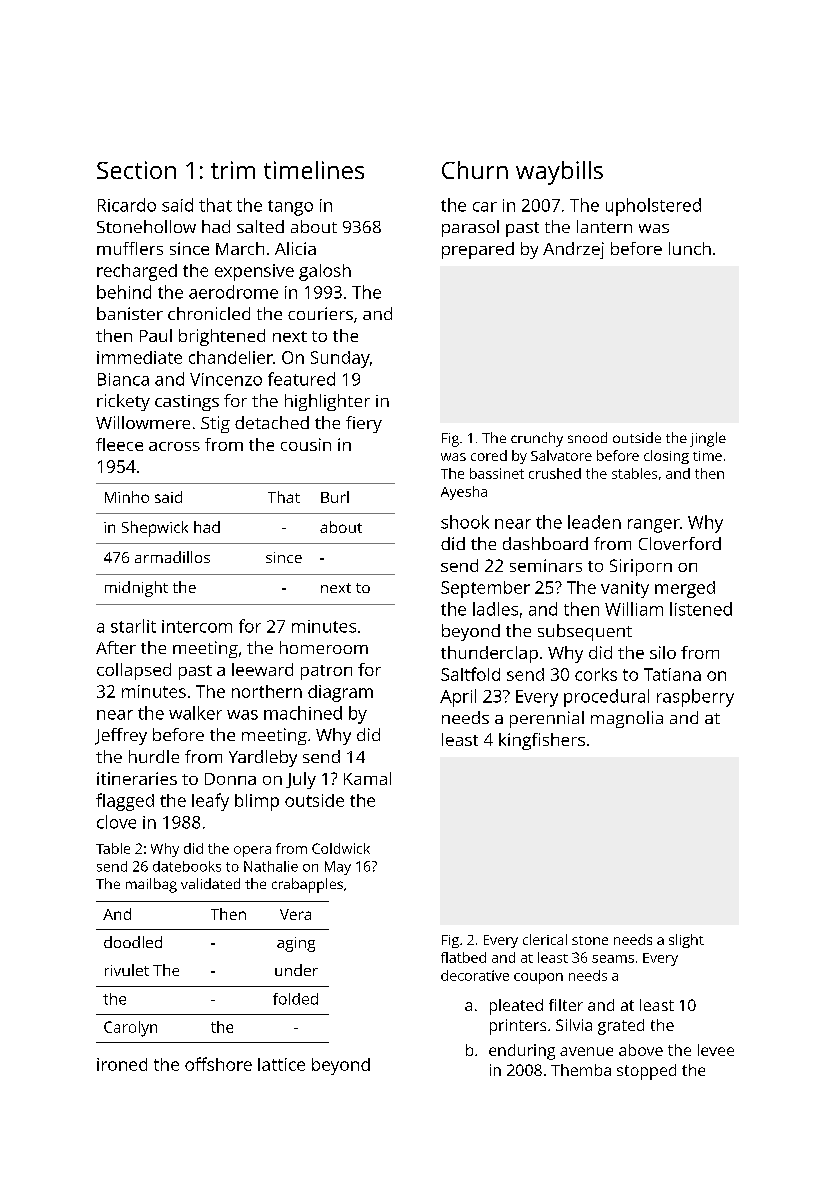  I want to click on fiery, so click(364, 424).
